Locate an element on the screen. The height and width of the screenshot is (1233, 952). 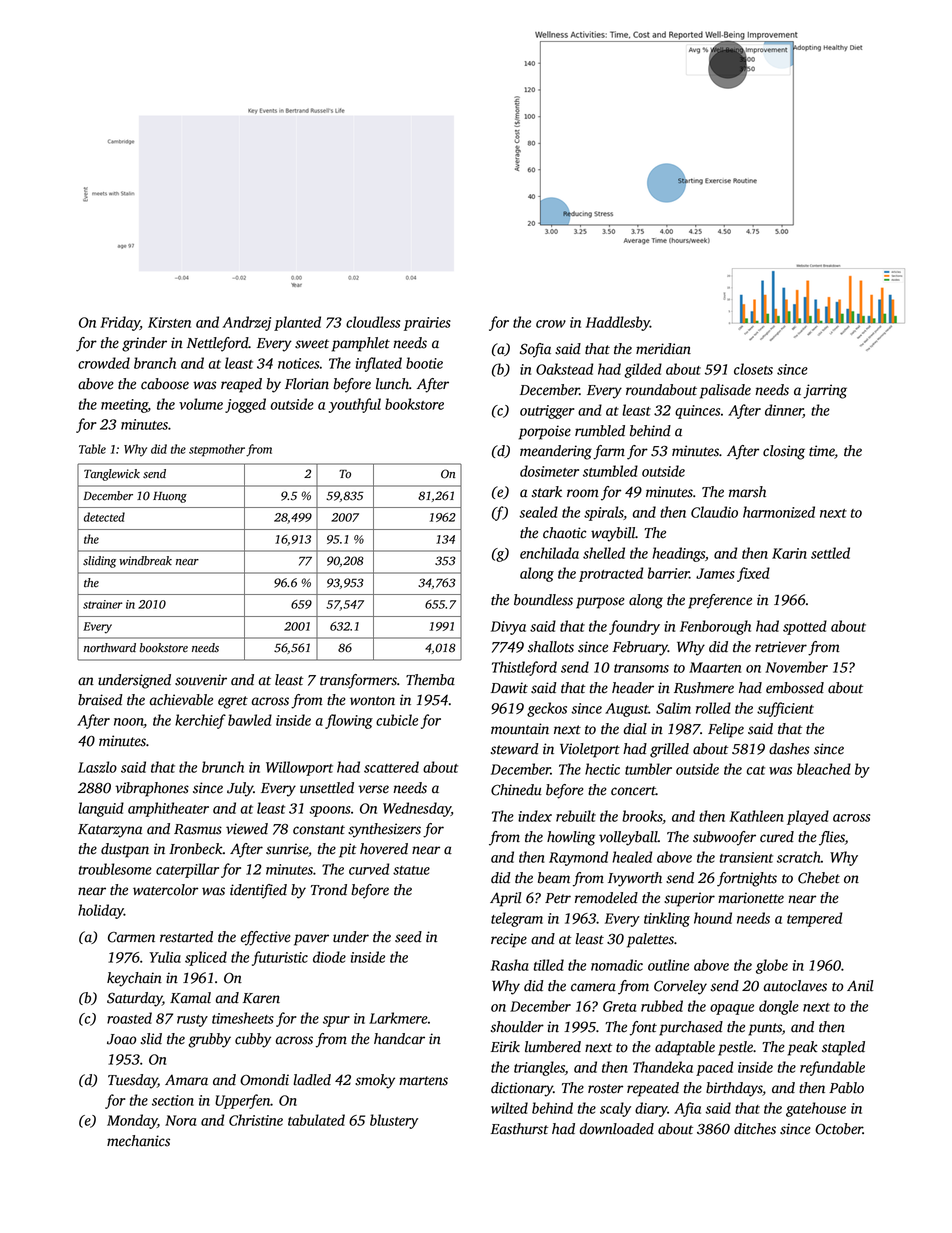
Amara is located at coordinates (186, 1080).
